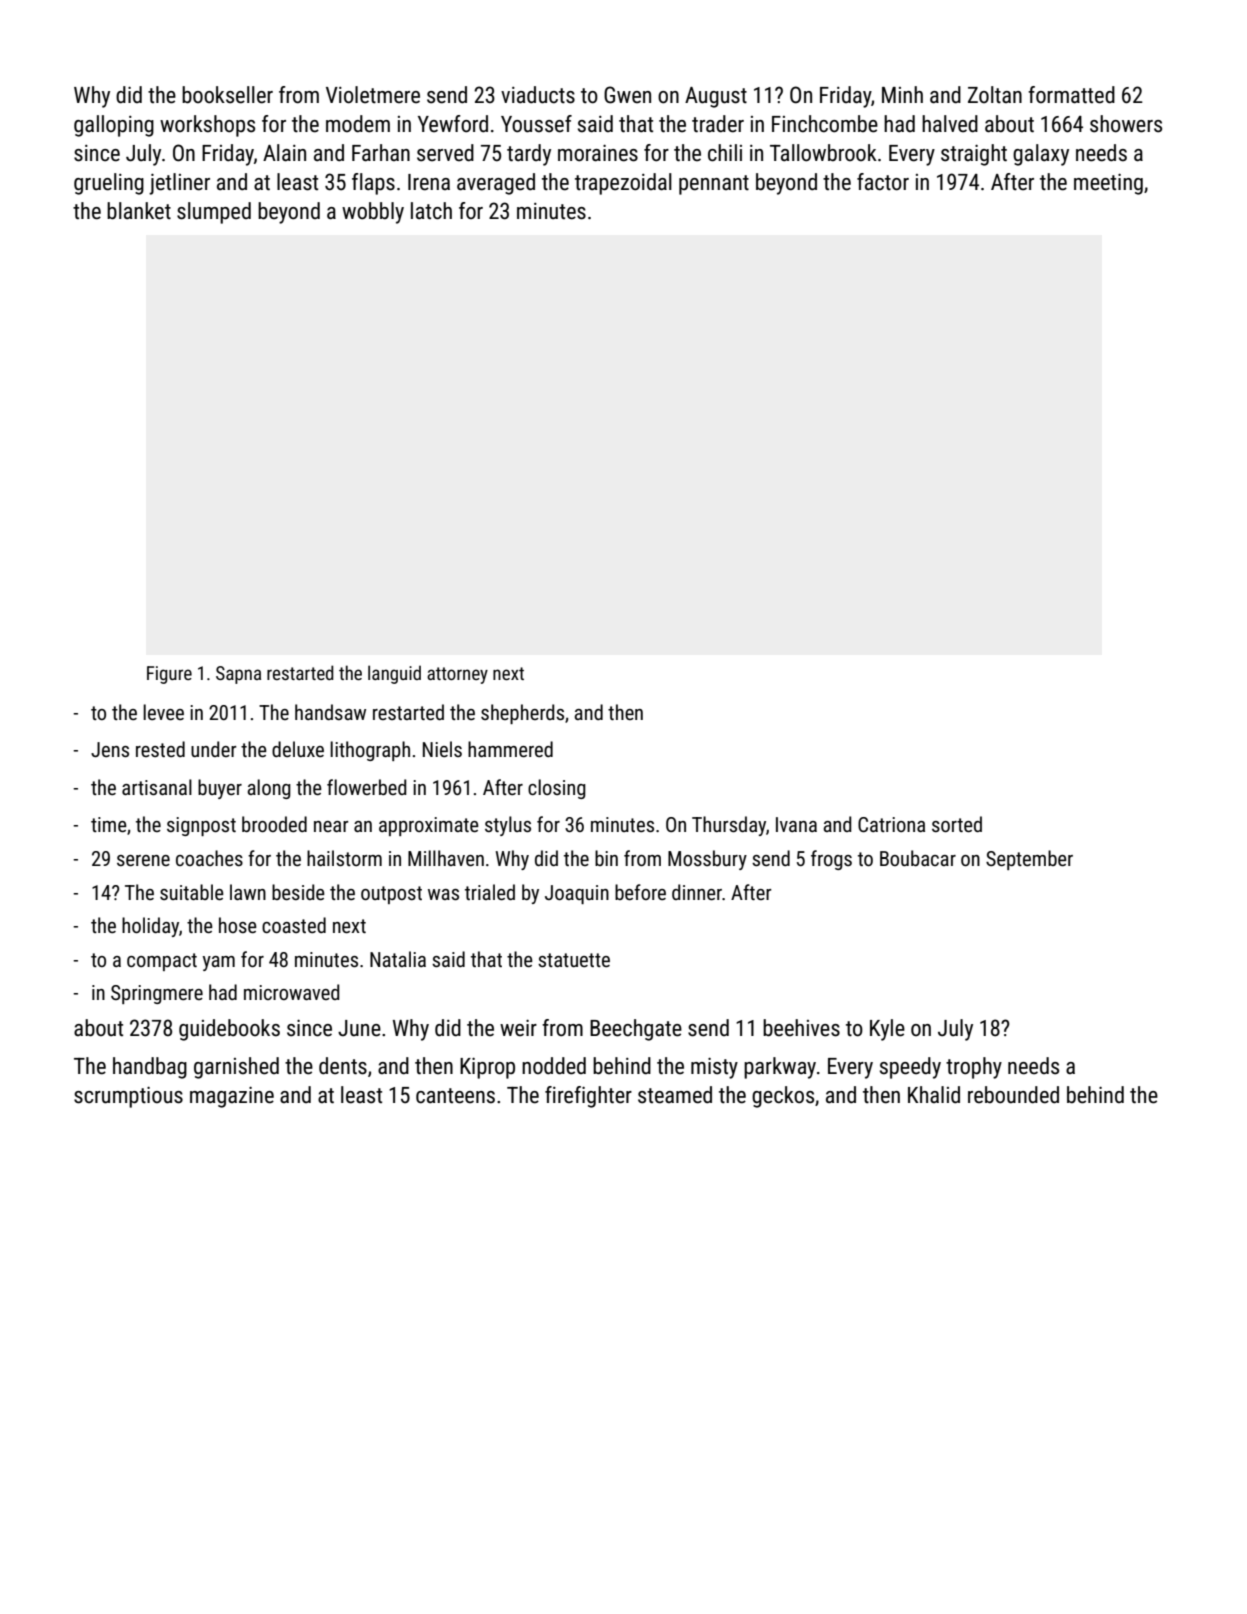 The image size is (1247, 1614). Describe the element at coordinates (457, 675) in the screenshot. I see `attorney` at that location.
